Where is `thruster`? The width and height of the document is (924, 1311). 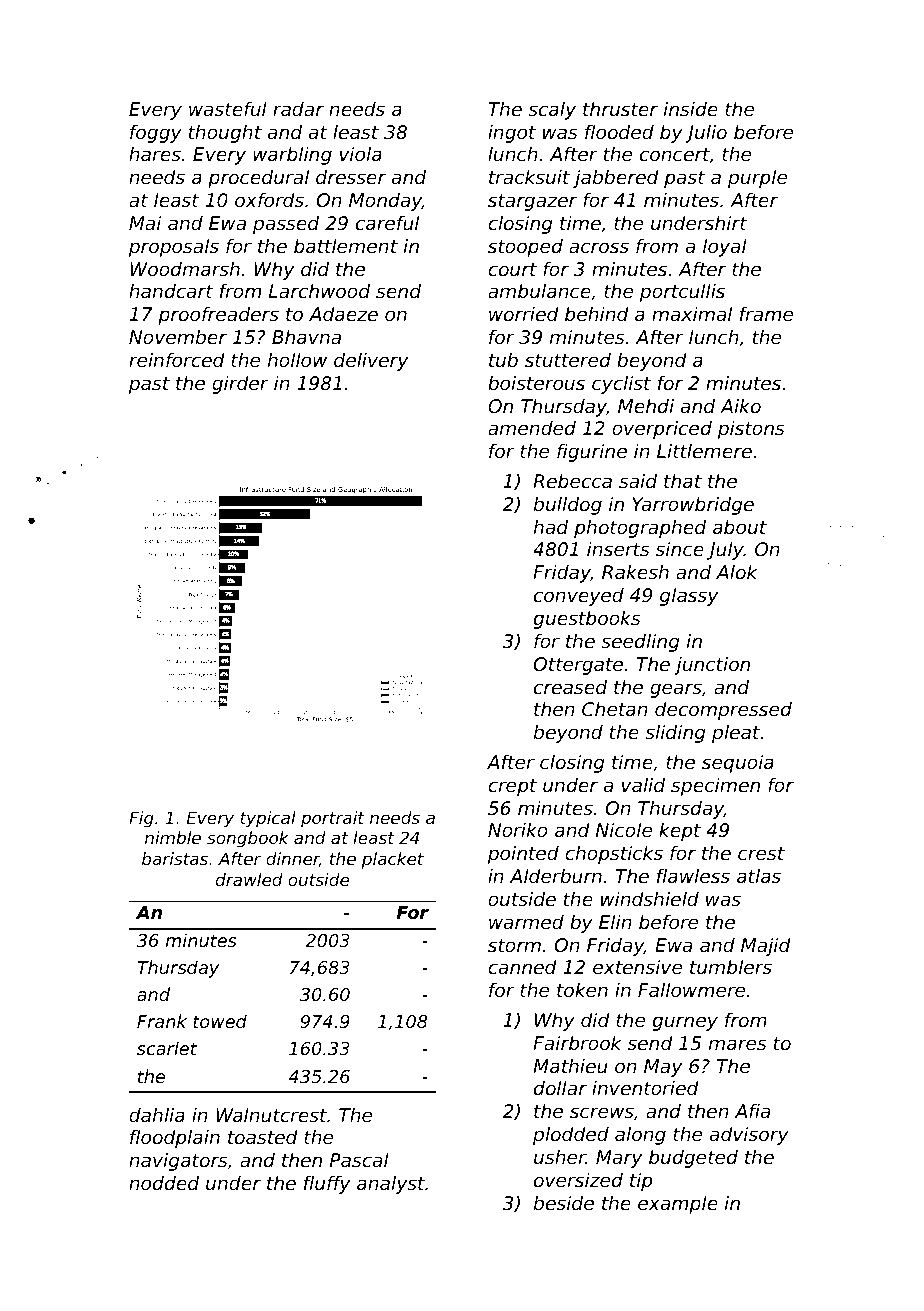
thruster is located at coordinates (620, 109).
